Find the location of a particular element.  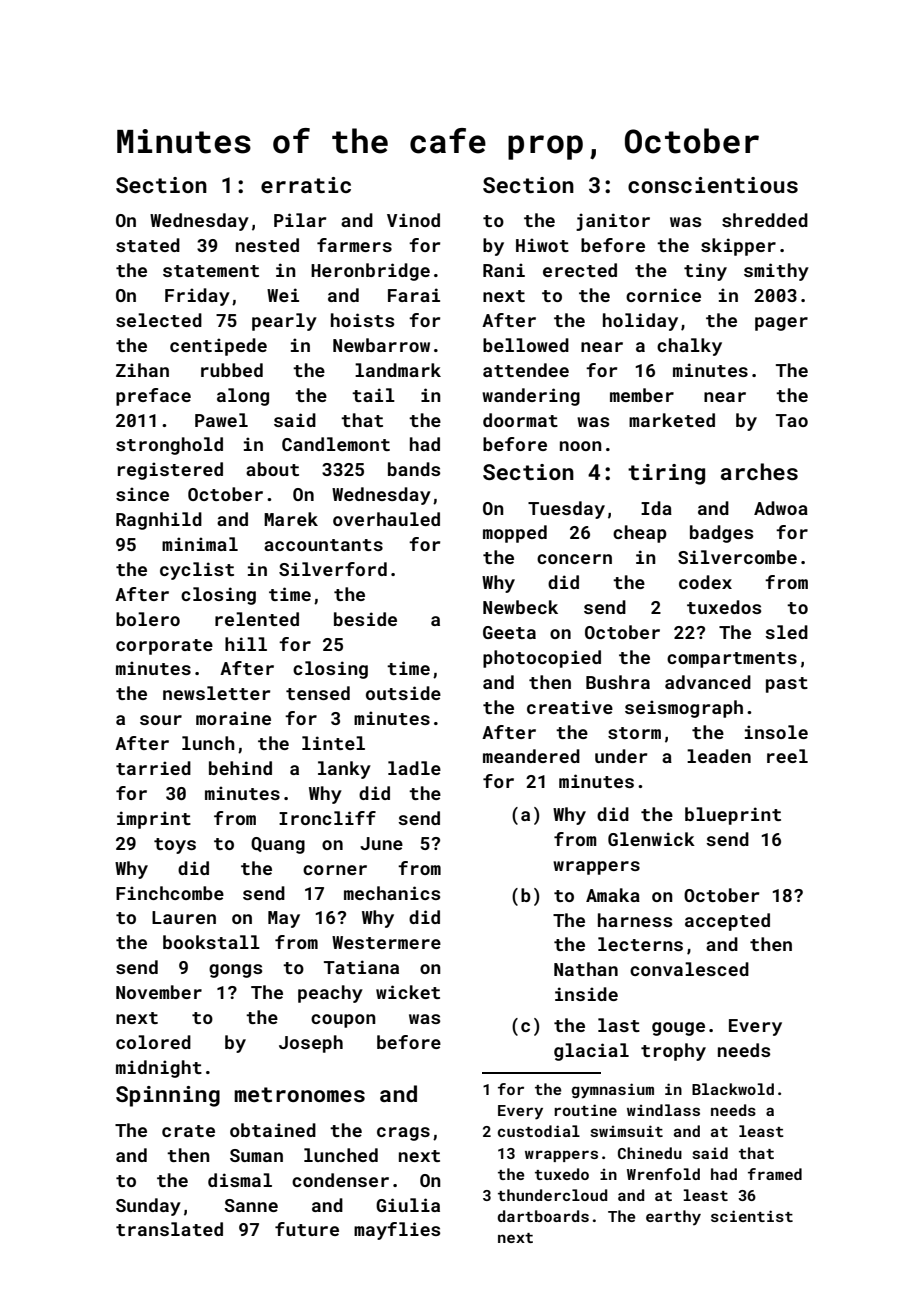

along is located at coordinates (243, 397).
